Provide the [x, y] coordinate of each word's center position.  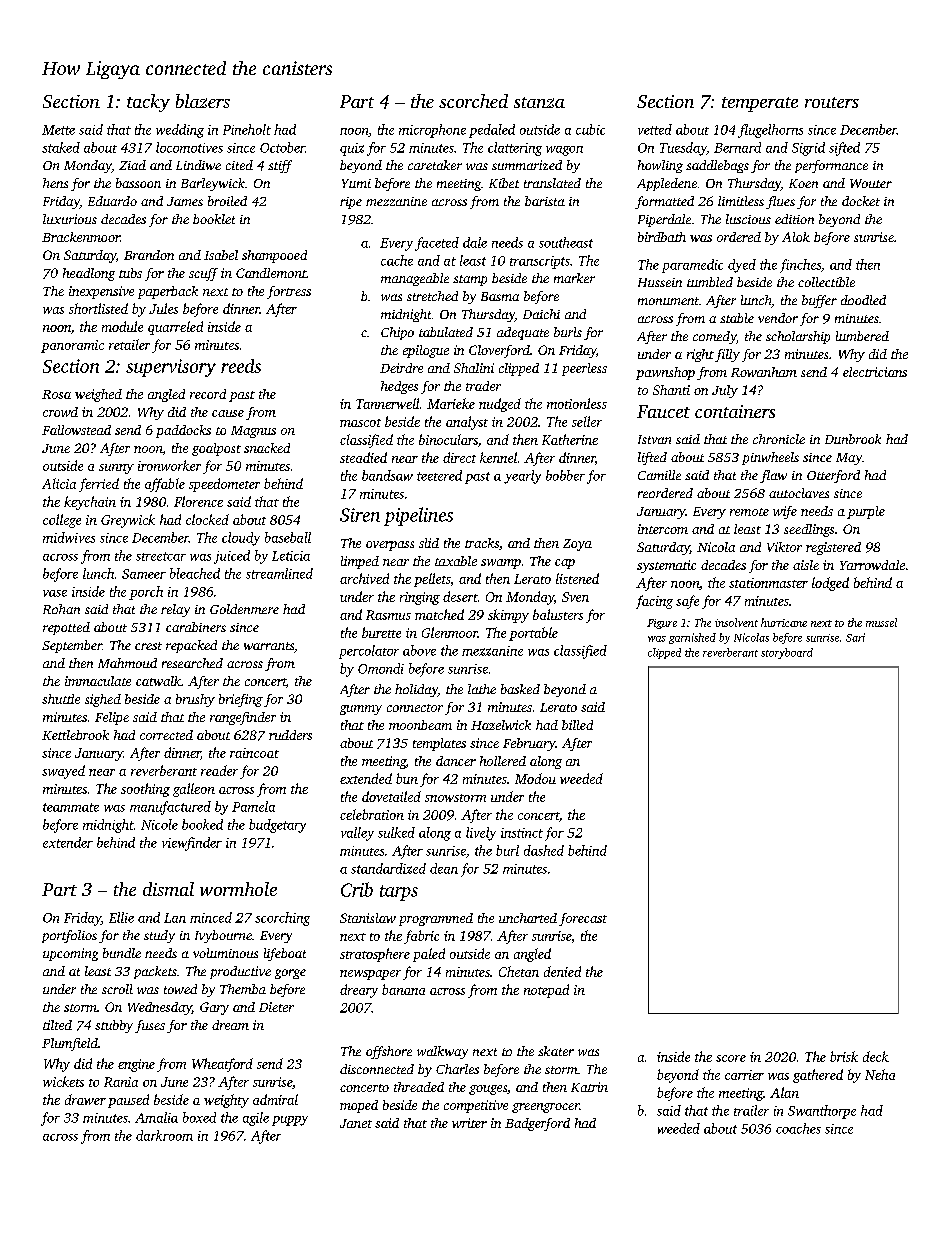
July [725, 391]
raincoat [254, 753]
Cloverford [499, 351]
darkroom [164, 1135]
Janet [356, 1123]
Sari [855, 637]
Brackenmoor [81, 237]
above [419, 650]
